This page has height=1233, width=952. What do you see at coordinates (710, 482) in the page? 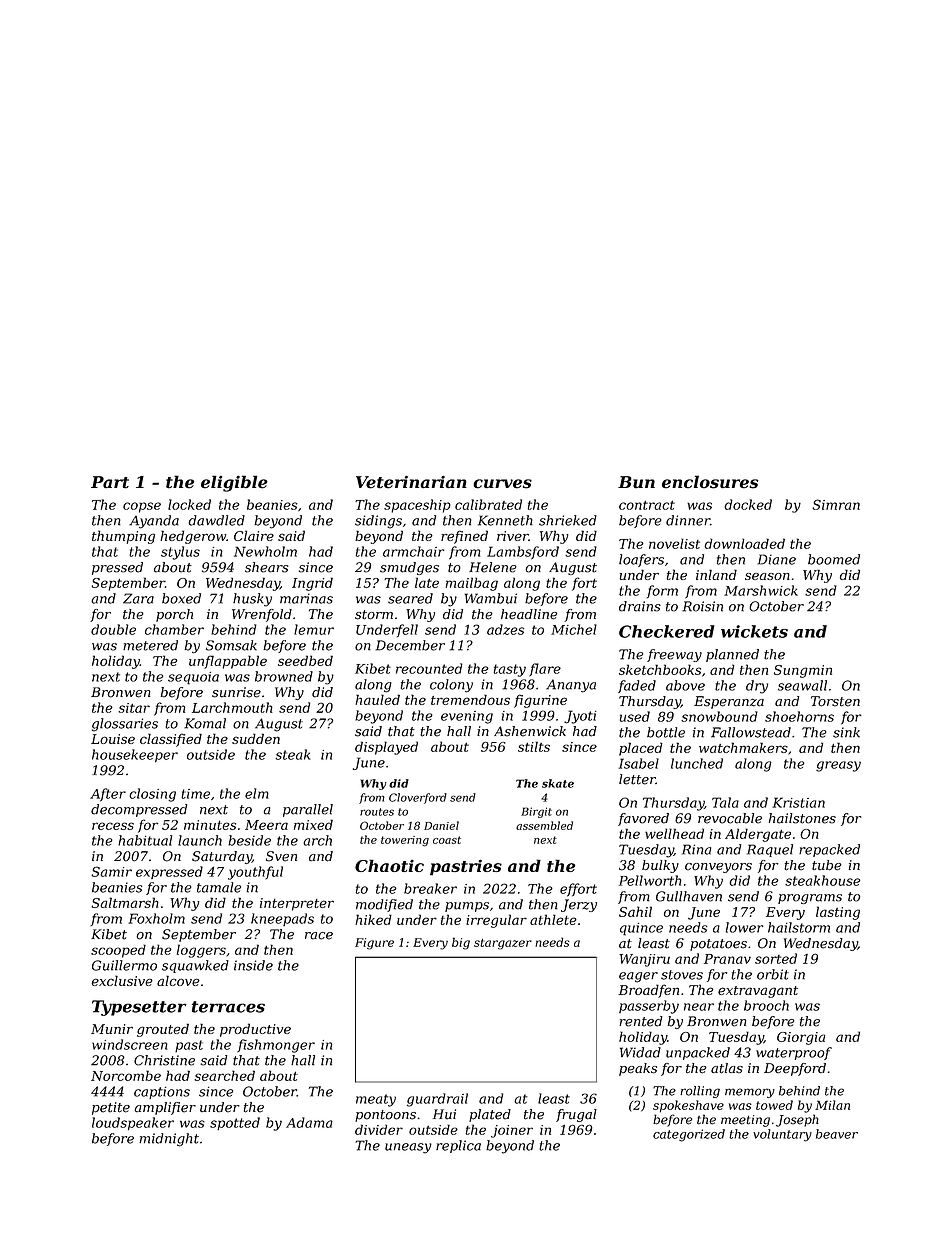
I see `enclosures` at bounding box center [710, 482].
